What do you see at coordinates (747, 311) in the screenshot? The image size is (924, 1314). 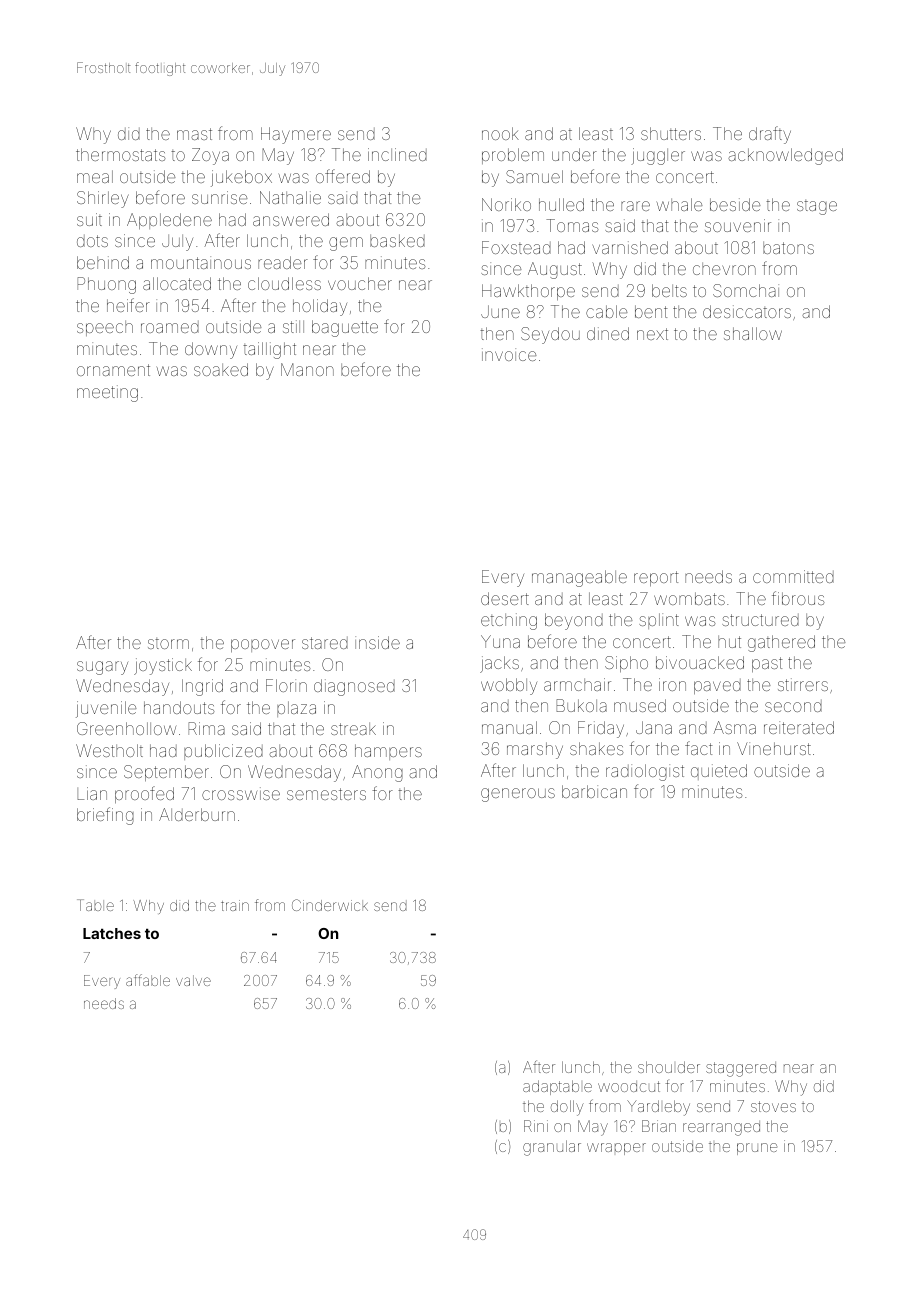 I see `desiccators` at bounding box center [747, 311].
